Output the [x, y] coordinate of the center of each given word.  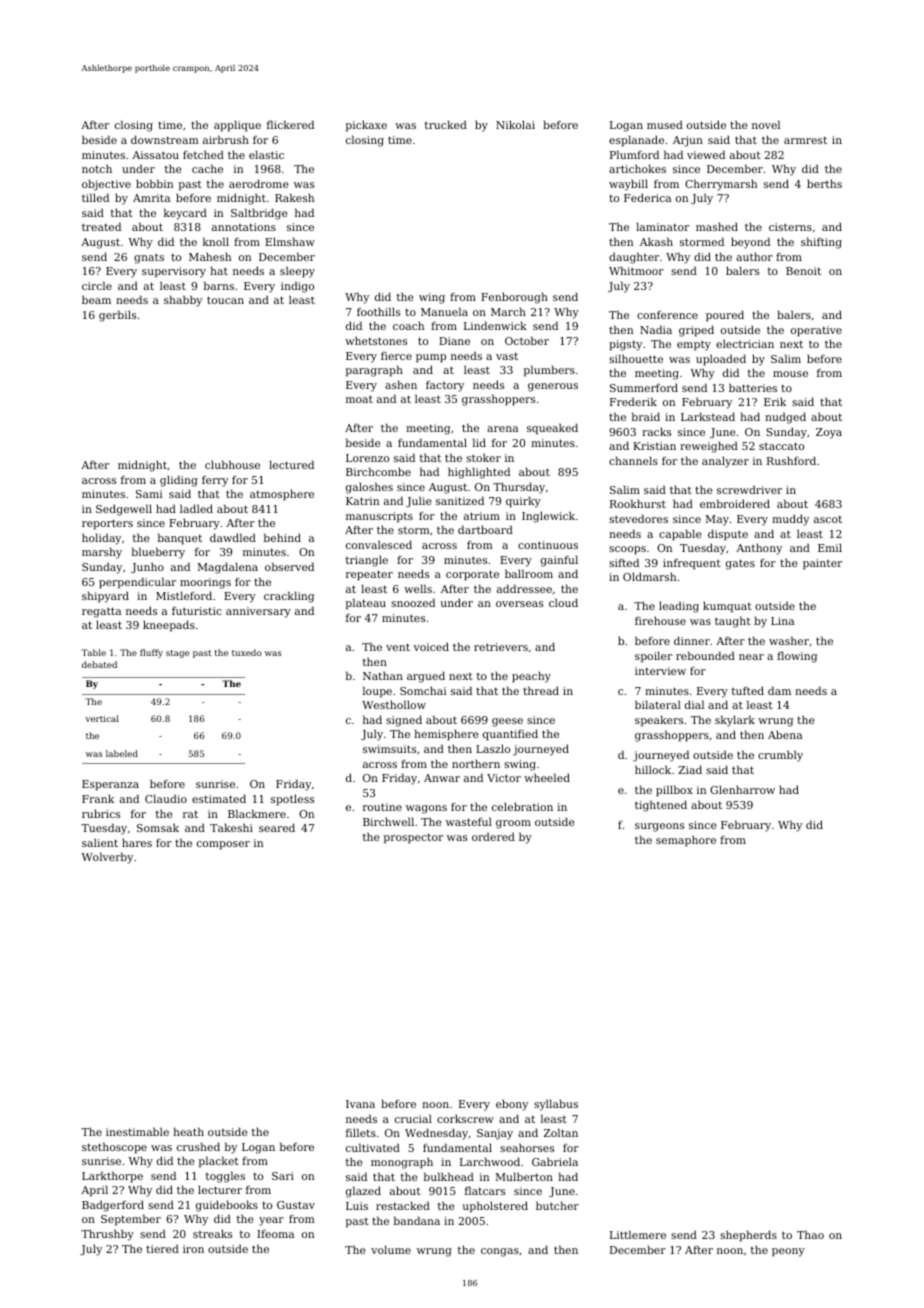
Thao [810, 1234]
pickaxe [366, 126]
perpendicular [137, 583]
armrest [805, 140]
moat [359, 399]
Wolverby [107, 858]
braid [646, 416]
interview [660, 671]
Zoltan [561, 1132]
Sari [283, 1176]
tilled [95, 197]
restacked [403, 1205]
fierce [396, 356]
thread [541, 690]
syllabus [556, 1105]
